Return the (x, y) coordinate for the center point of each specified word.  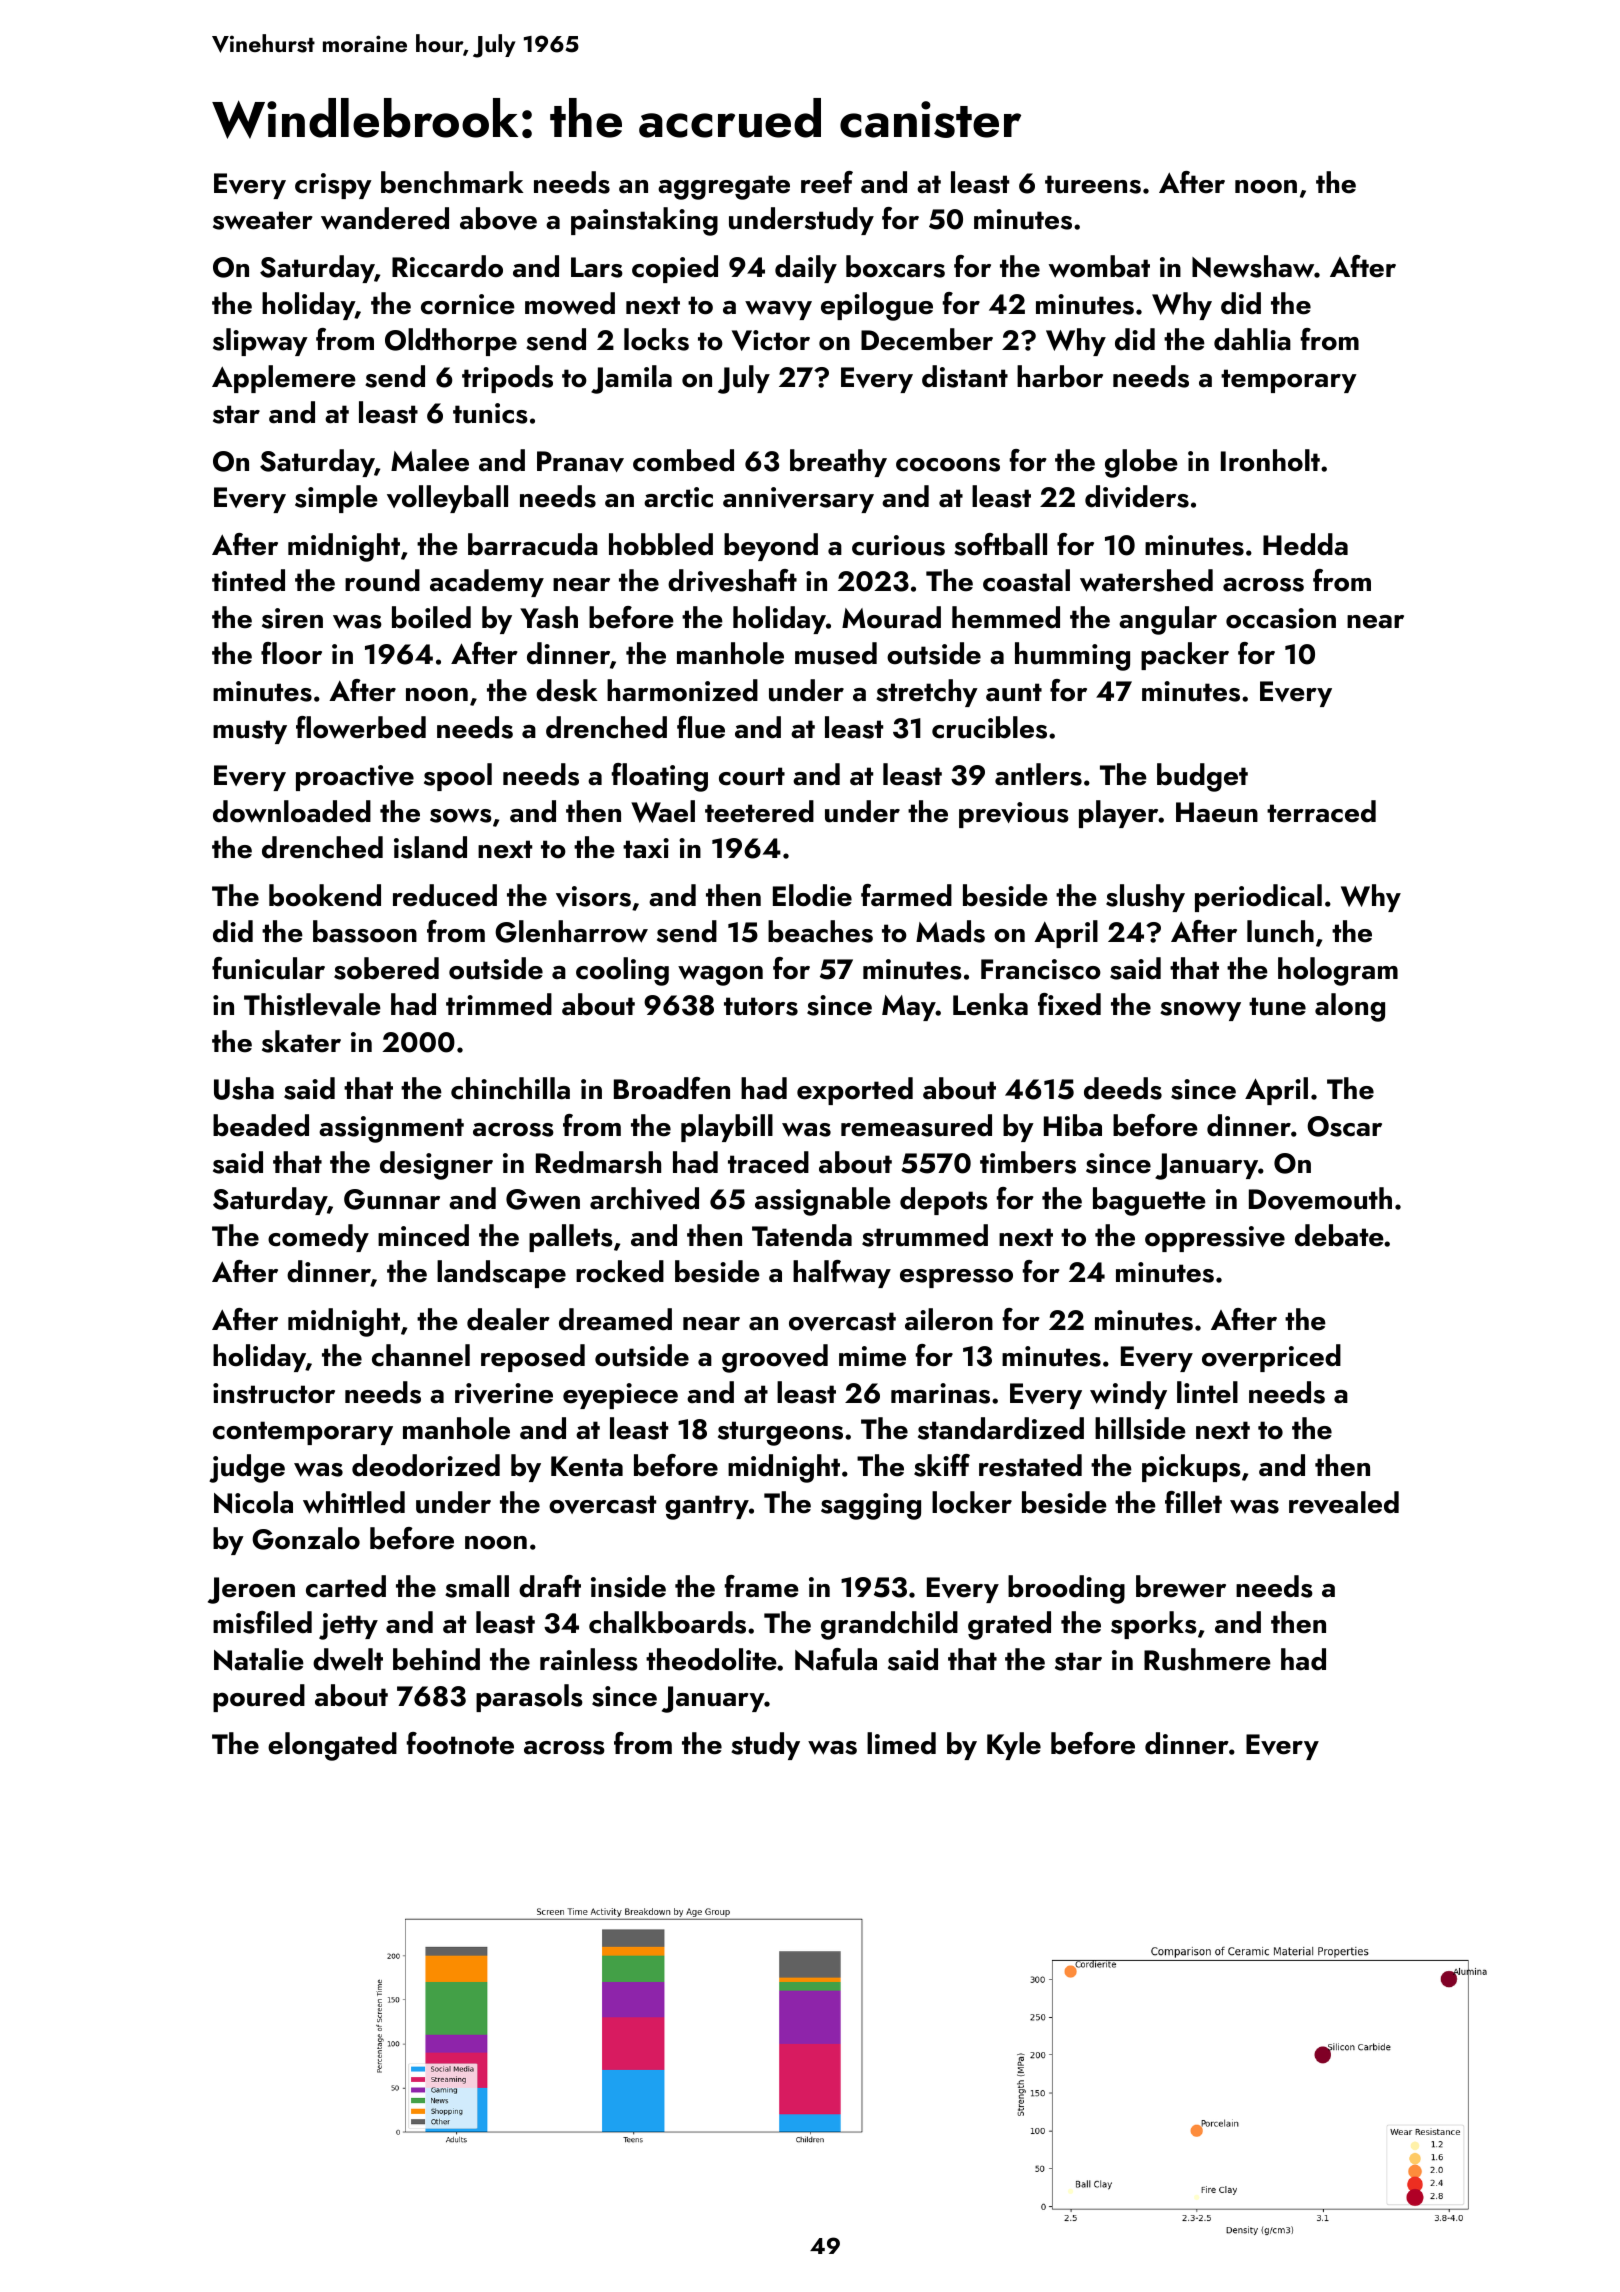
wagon (720, 976)
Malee (430, 460)
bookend (325, 895)
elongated (332, 1746)
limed (901, 1743)
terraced (1321, 811)
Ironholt (1270, 460)
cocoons (948, 465)
